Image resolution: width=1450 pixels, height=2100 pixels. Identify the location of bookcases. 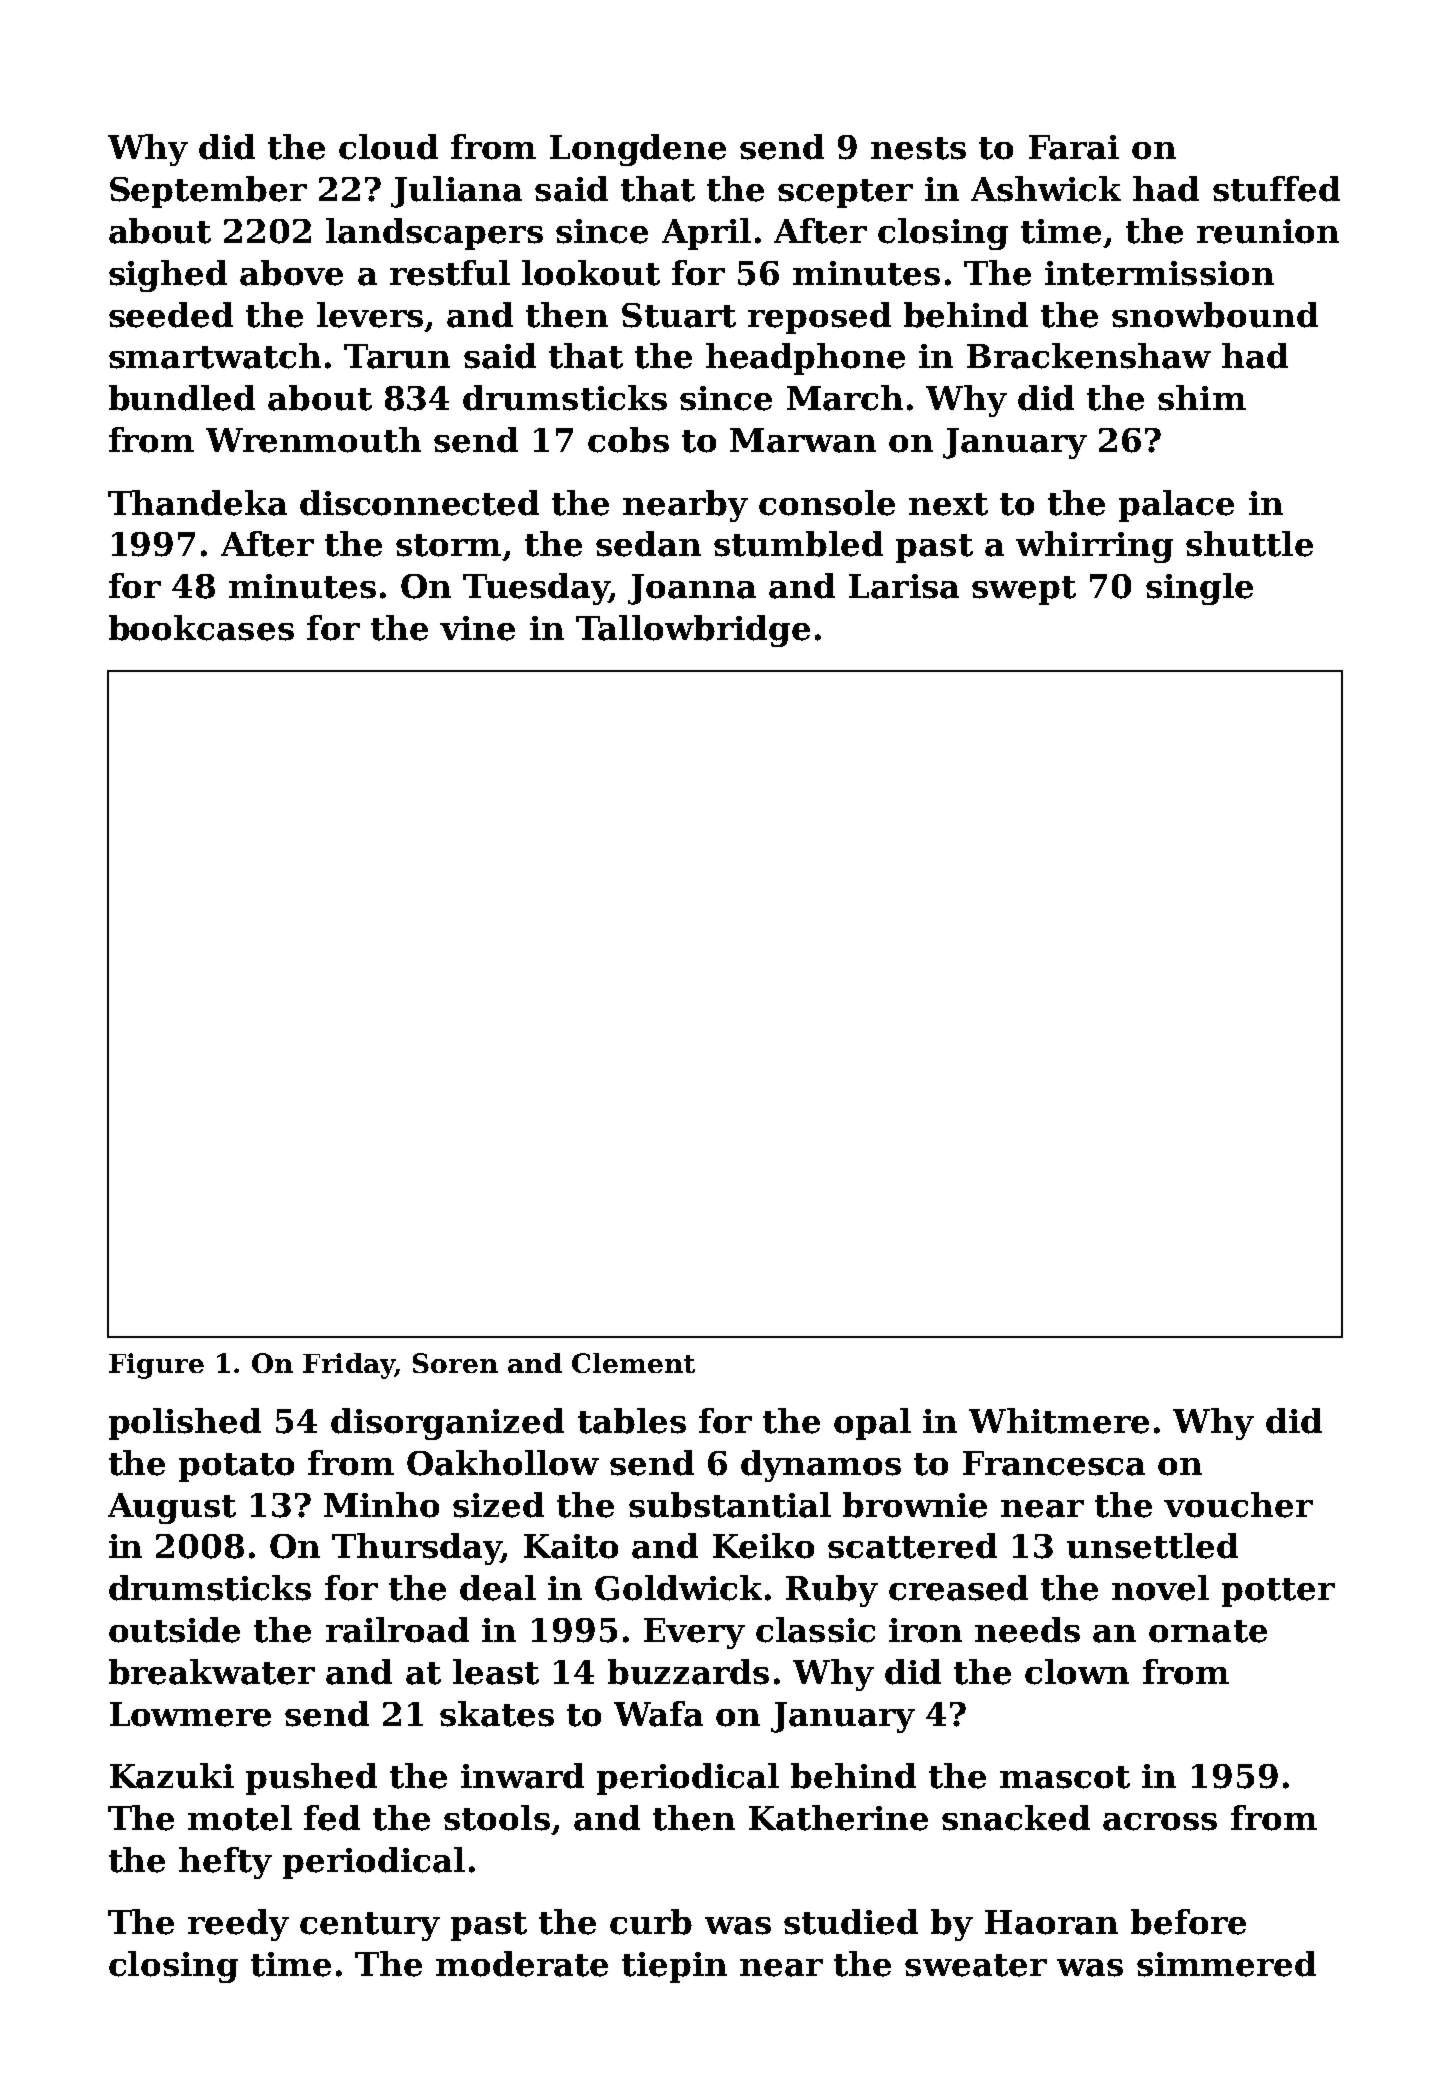
(201, 628).
